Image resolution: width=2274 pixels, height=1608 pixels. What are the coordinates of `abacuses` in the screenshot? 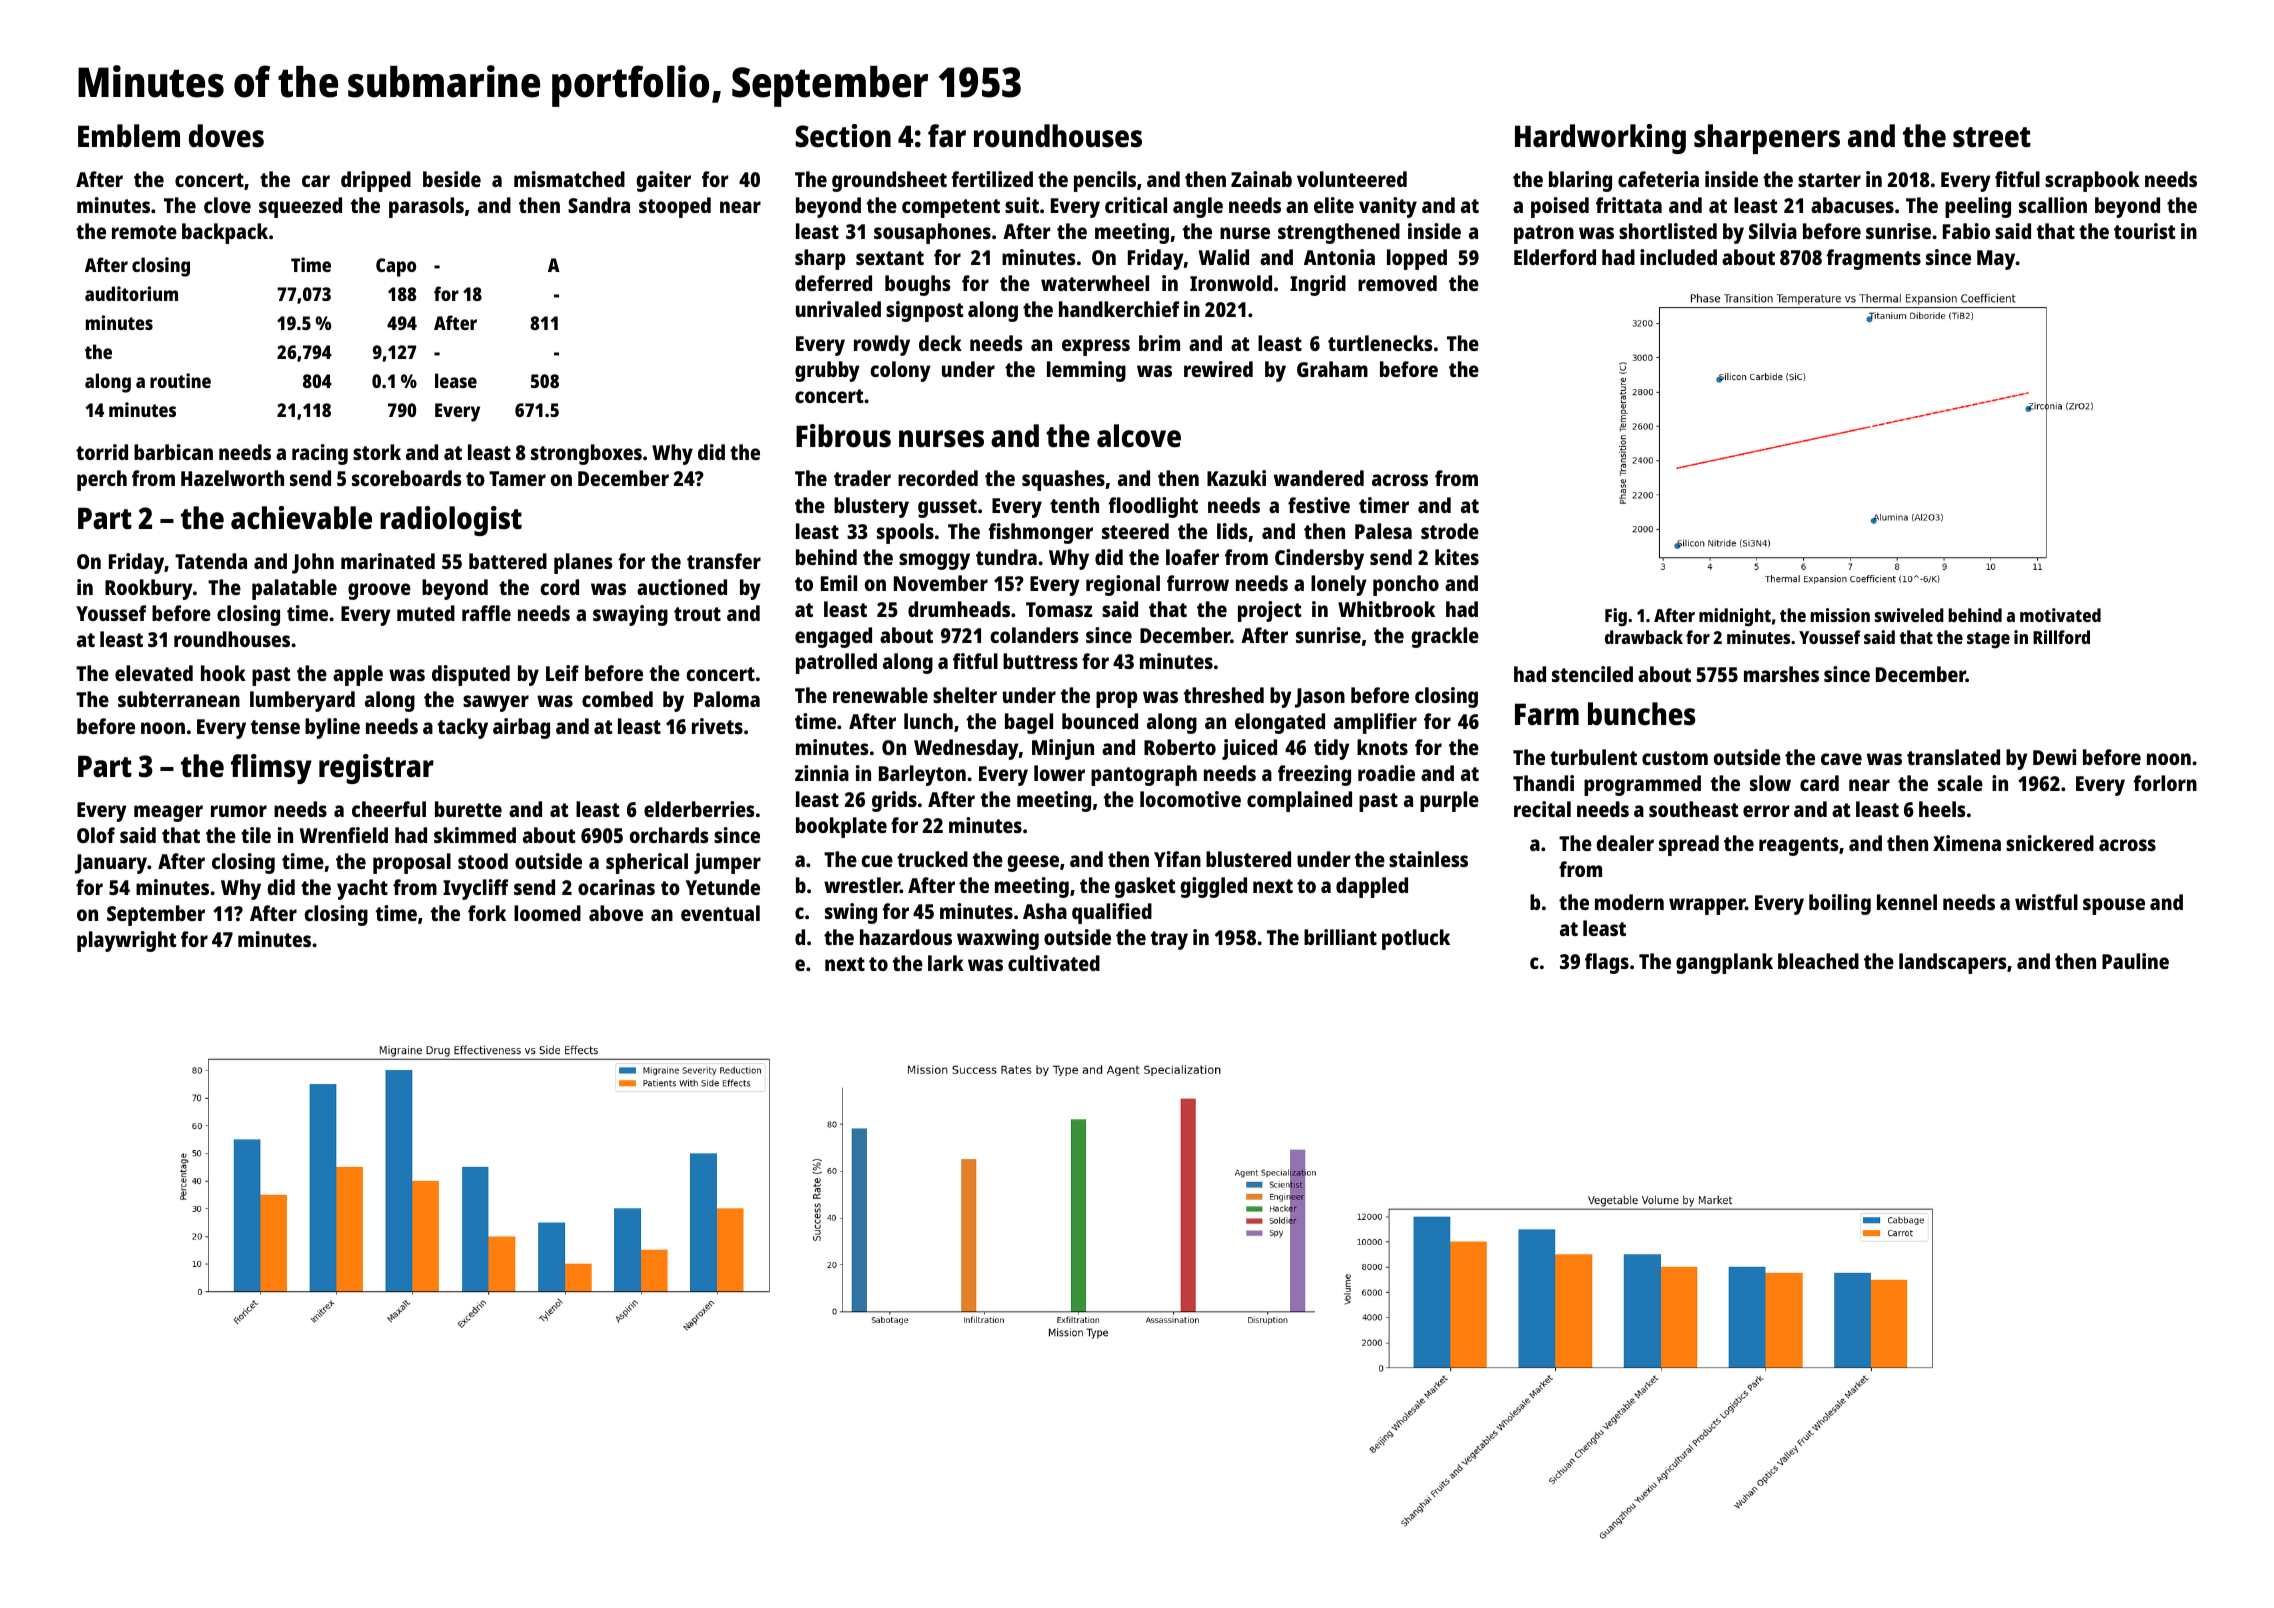 It's located at (1852, 205).
